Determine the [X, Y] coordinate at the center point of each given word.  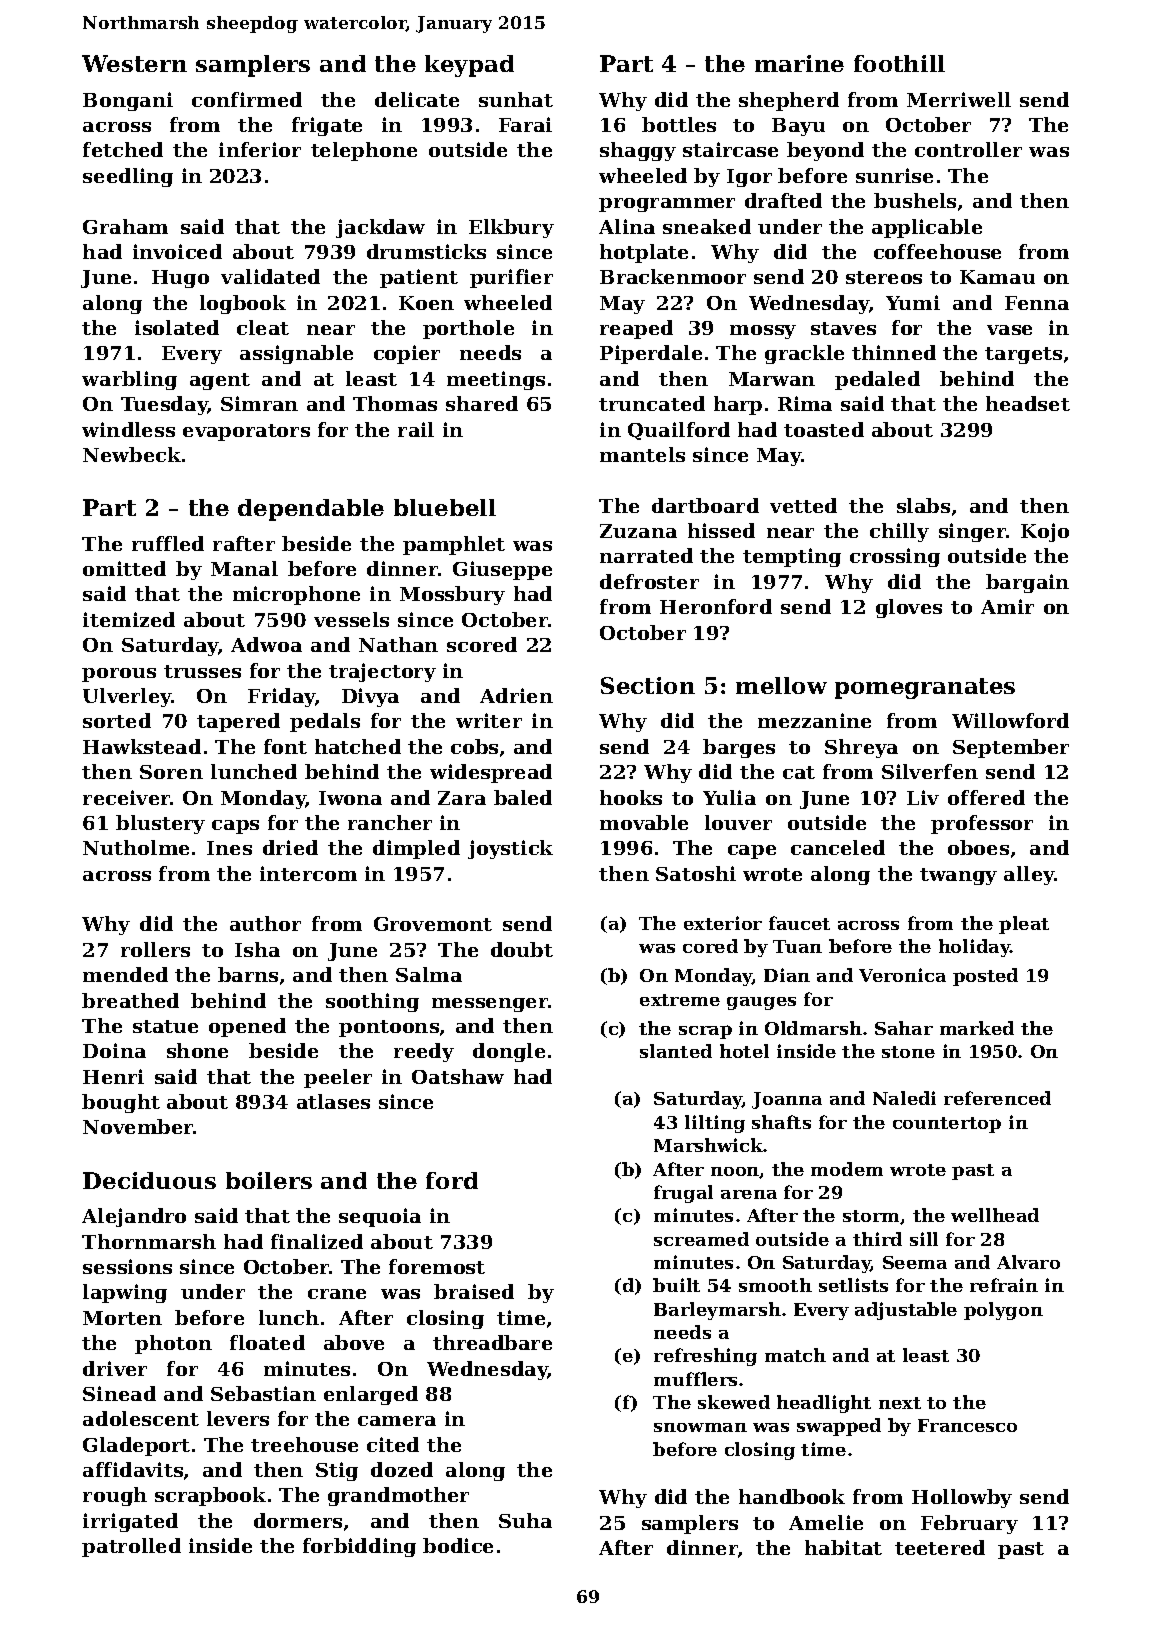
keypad [469, 66]
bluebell [445, 507]
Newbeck [132, 454]
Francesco [967, 1425]
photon [173, 1344]
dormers [298, 1520]
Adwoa [266, 644]
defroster [649, 581]
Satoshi [696, 873]
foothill [899, 63]
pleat [1024, 925]
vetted [803, 505]
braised [474, 1291]
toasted [824, 429]
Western [134, 63]
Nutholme [136, 847]
